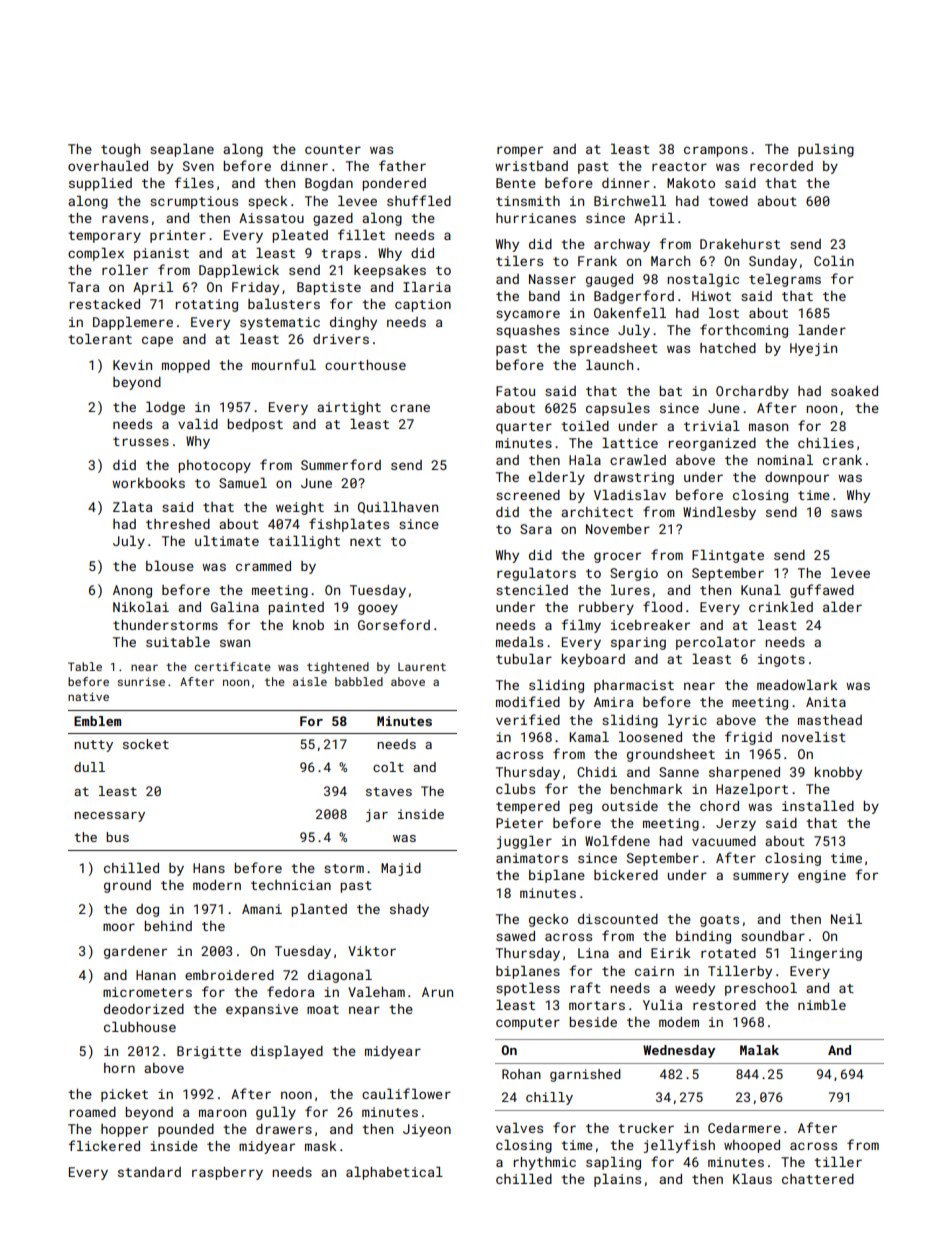 This screenshot has width=952, height=1233. What do you see at coordinates (149, 1172) in the screenshot?
I see `standard` at bounding box center [149, 1172].
